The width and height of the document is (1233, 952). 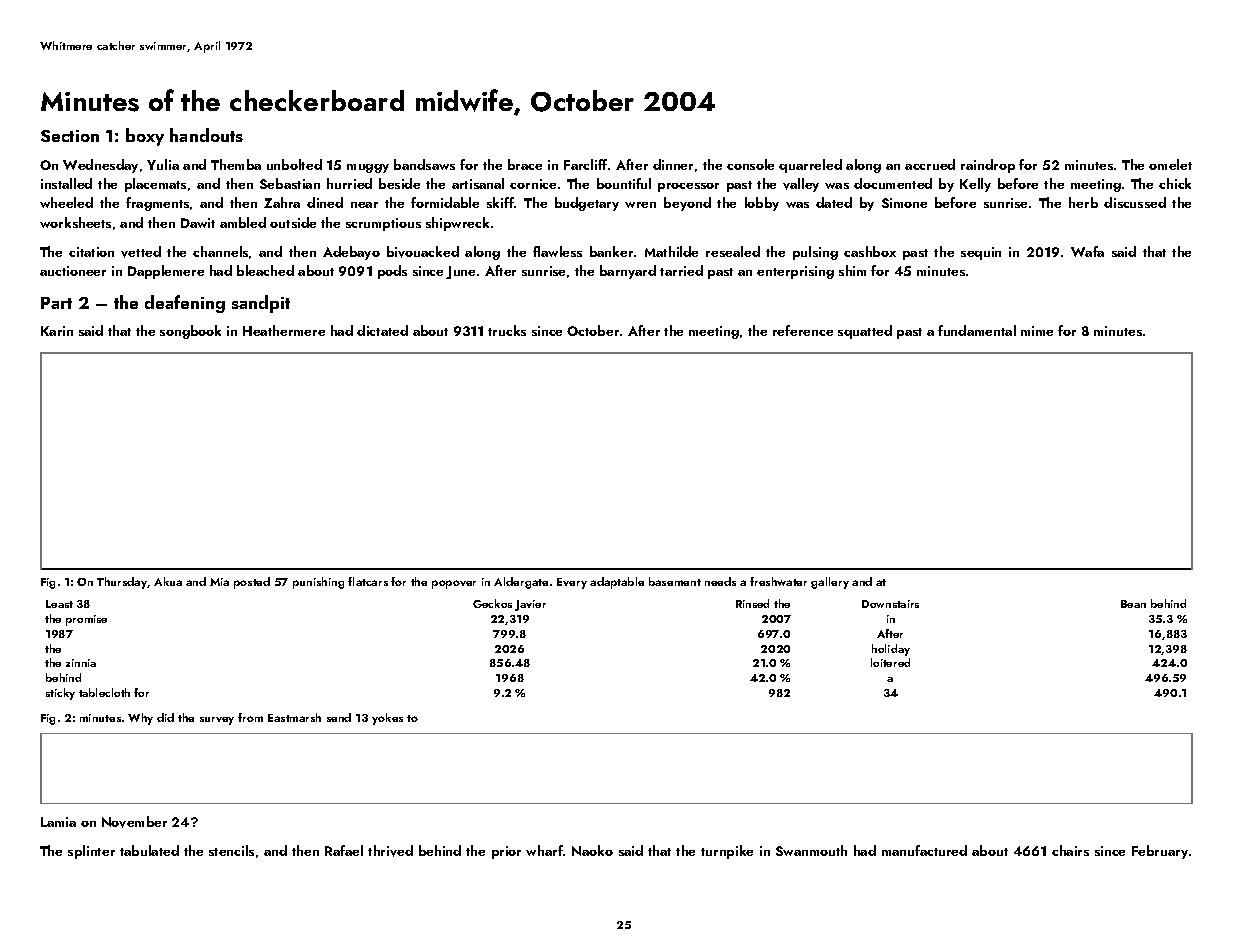 What do you see at coordinates (91, 852) in the document?
I see `splinter` at bounding box center [91, 852].
